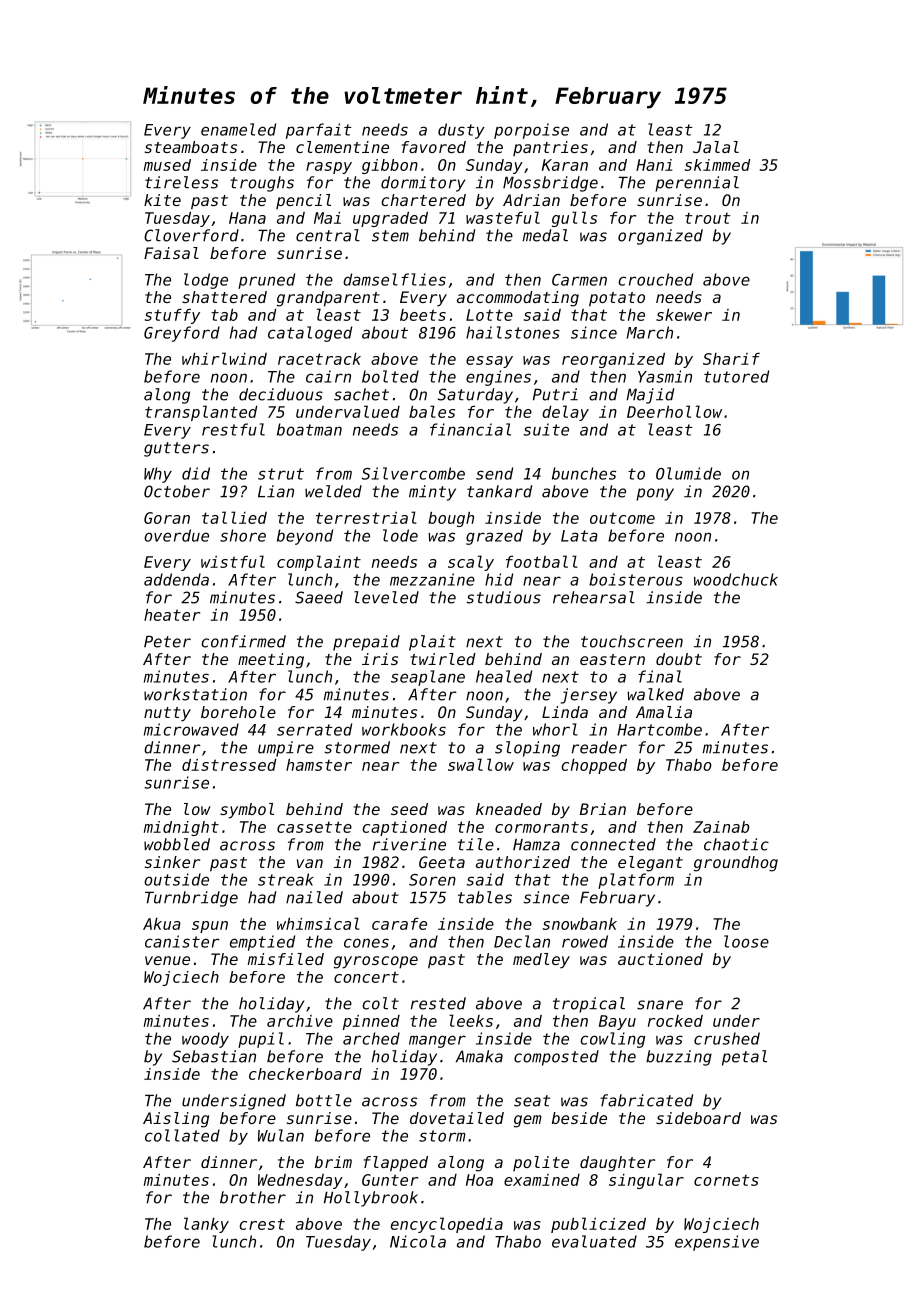  What do you see at coordinates (262, 1224) in the page?
I see `crest` at bounding box center [262, 1224].
